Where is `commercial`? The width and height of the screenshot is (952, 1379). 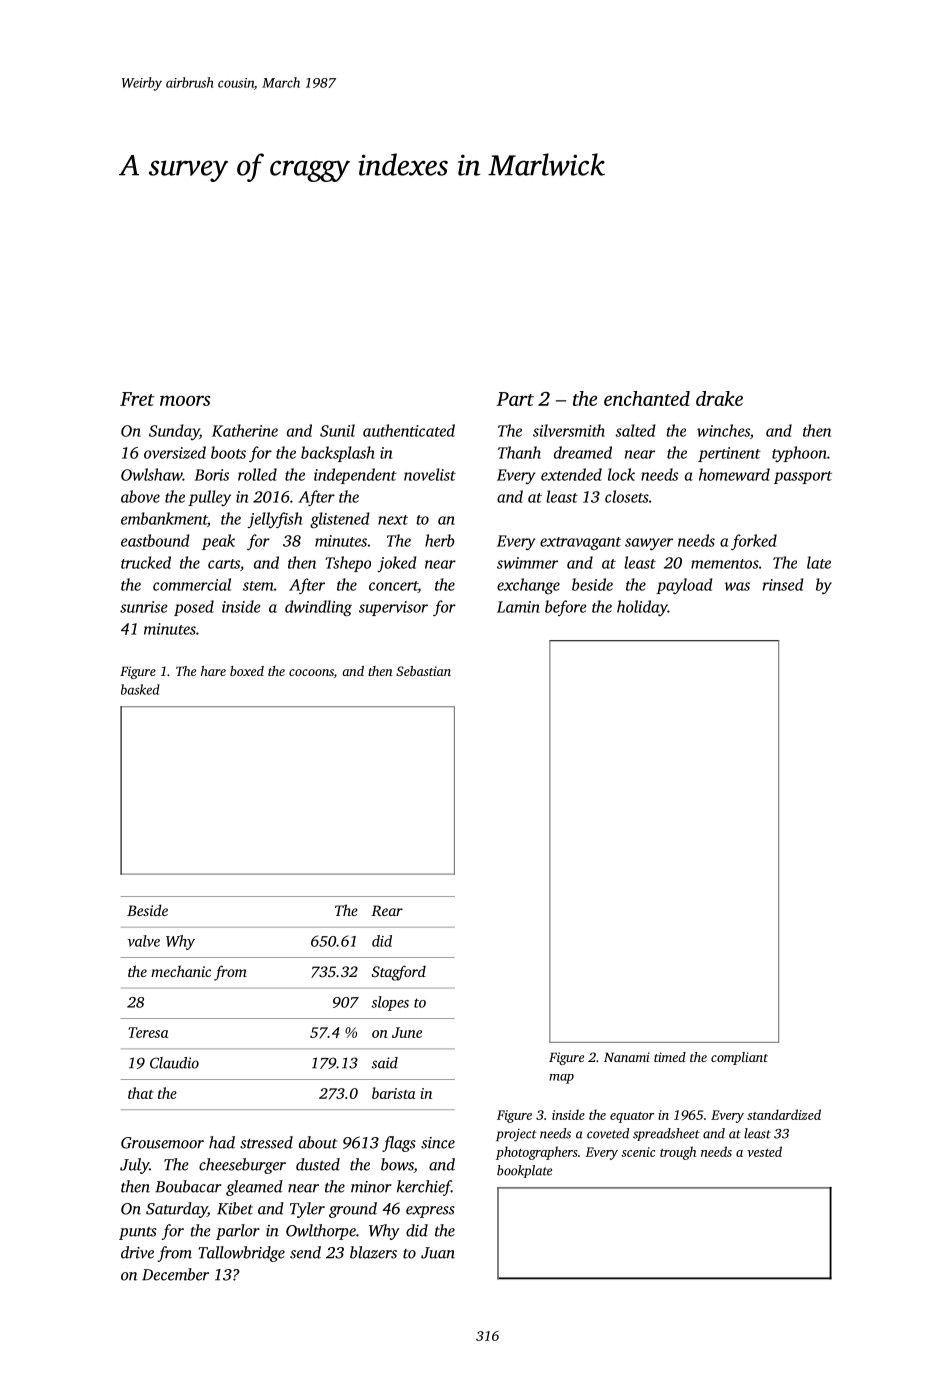
commercial is located at coordinates (192, 584).
